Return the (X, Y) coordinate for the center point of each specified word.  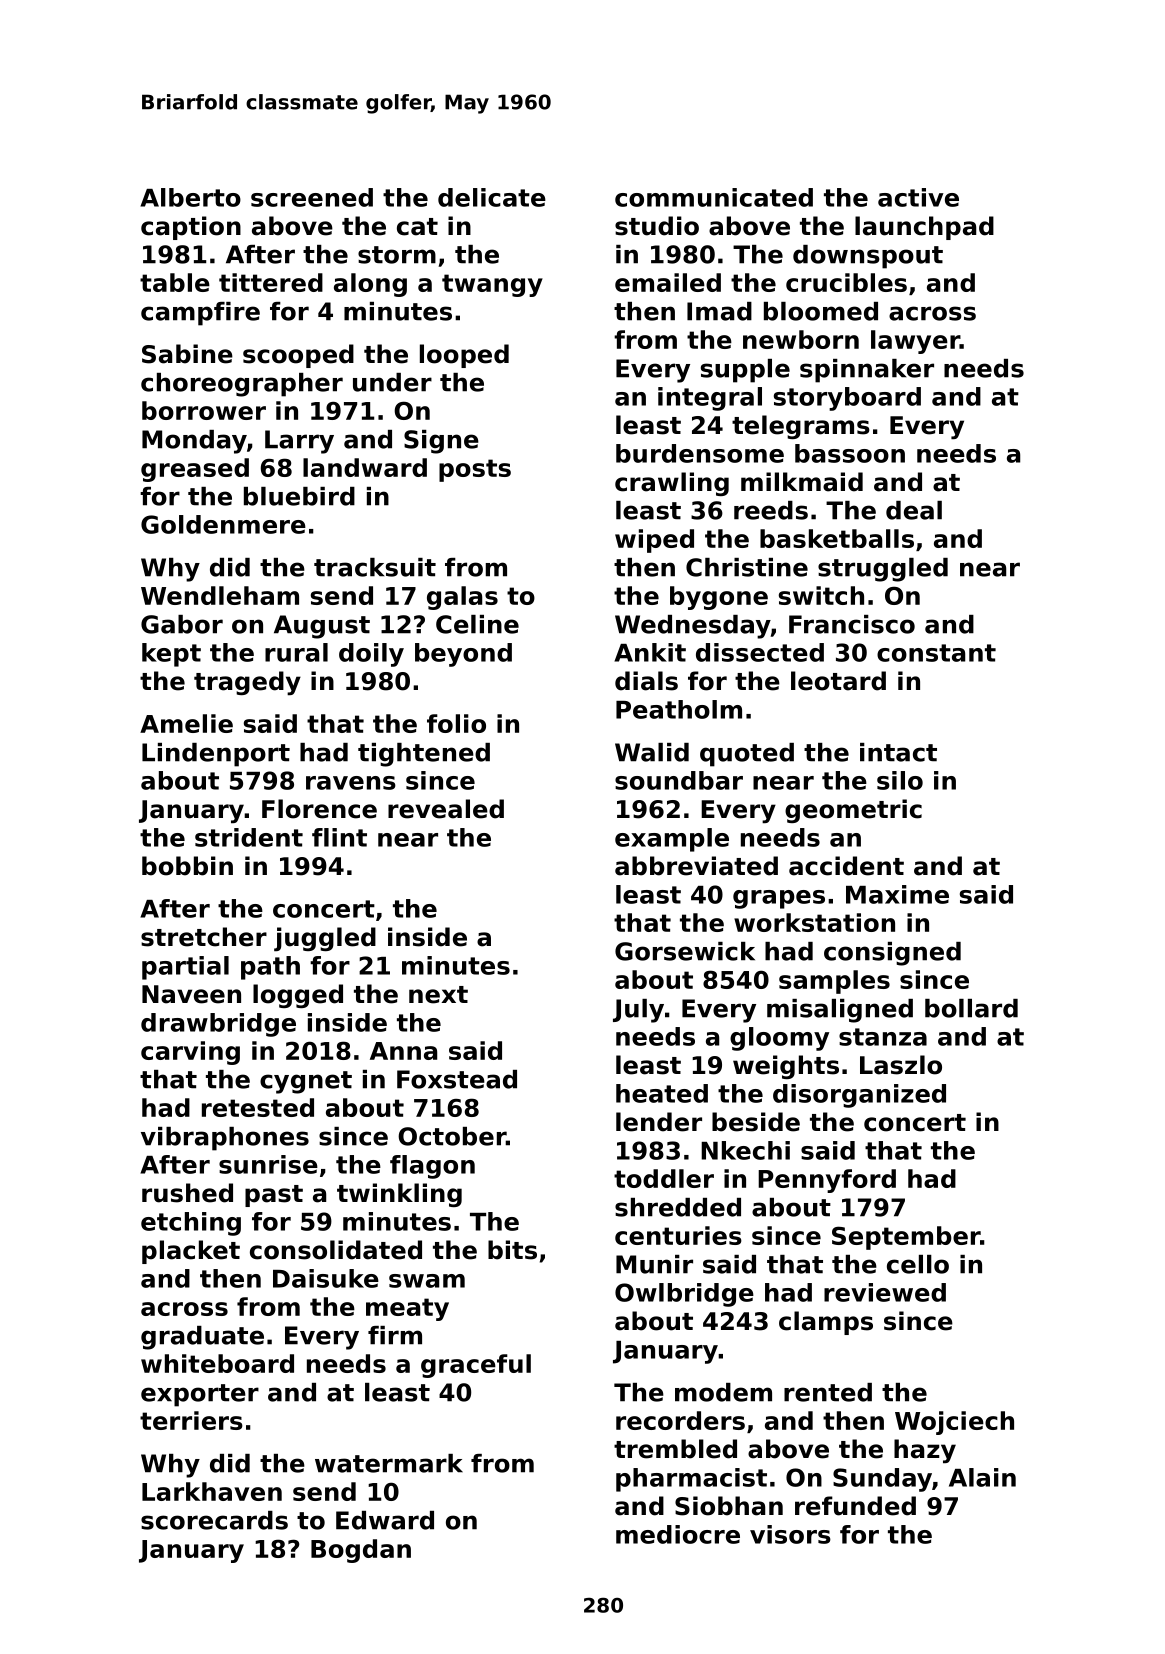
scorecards (214, 1520)
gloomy (779, 1039)
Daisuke (326, 1278)
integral (710, 399)
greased (195, 470)
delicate (492, 197)
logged (298, 996)
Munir (654, 1264)
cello (918, 1264)
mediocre (678, 1534)
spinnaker (867, 371)
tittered (271, 282)
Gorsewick (685, 951)
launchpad (924, 228)
